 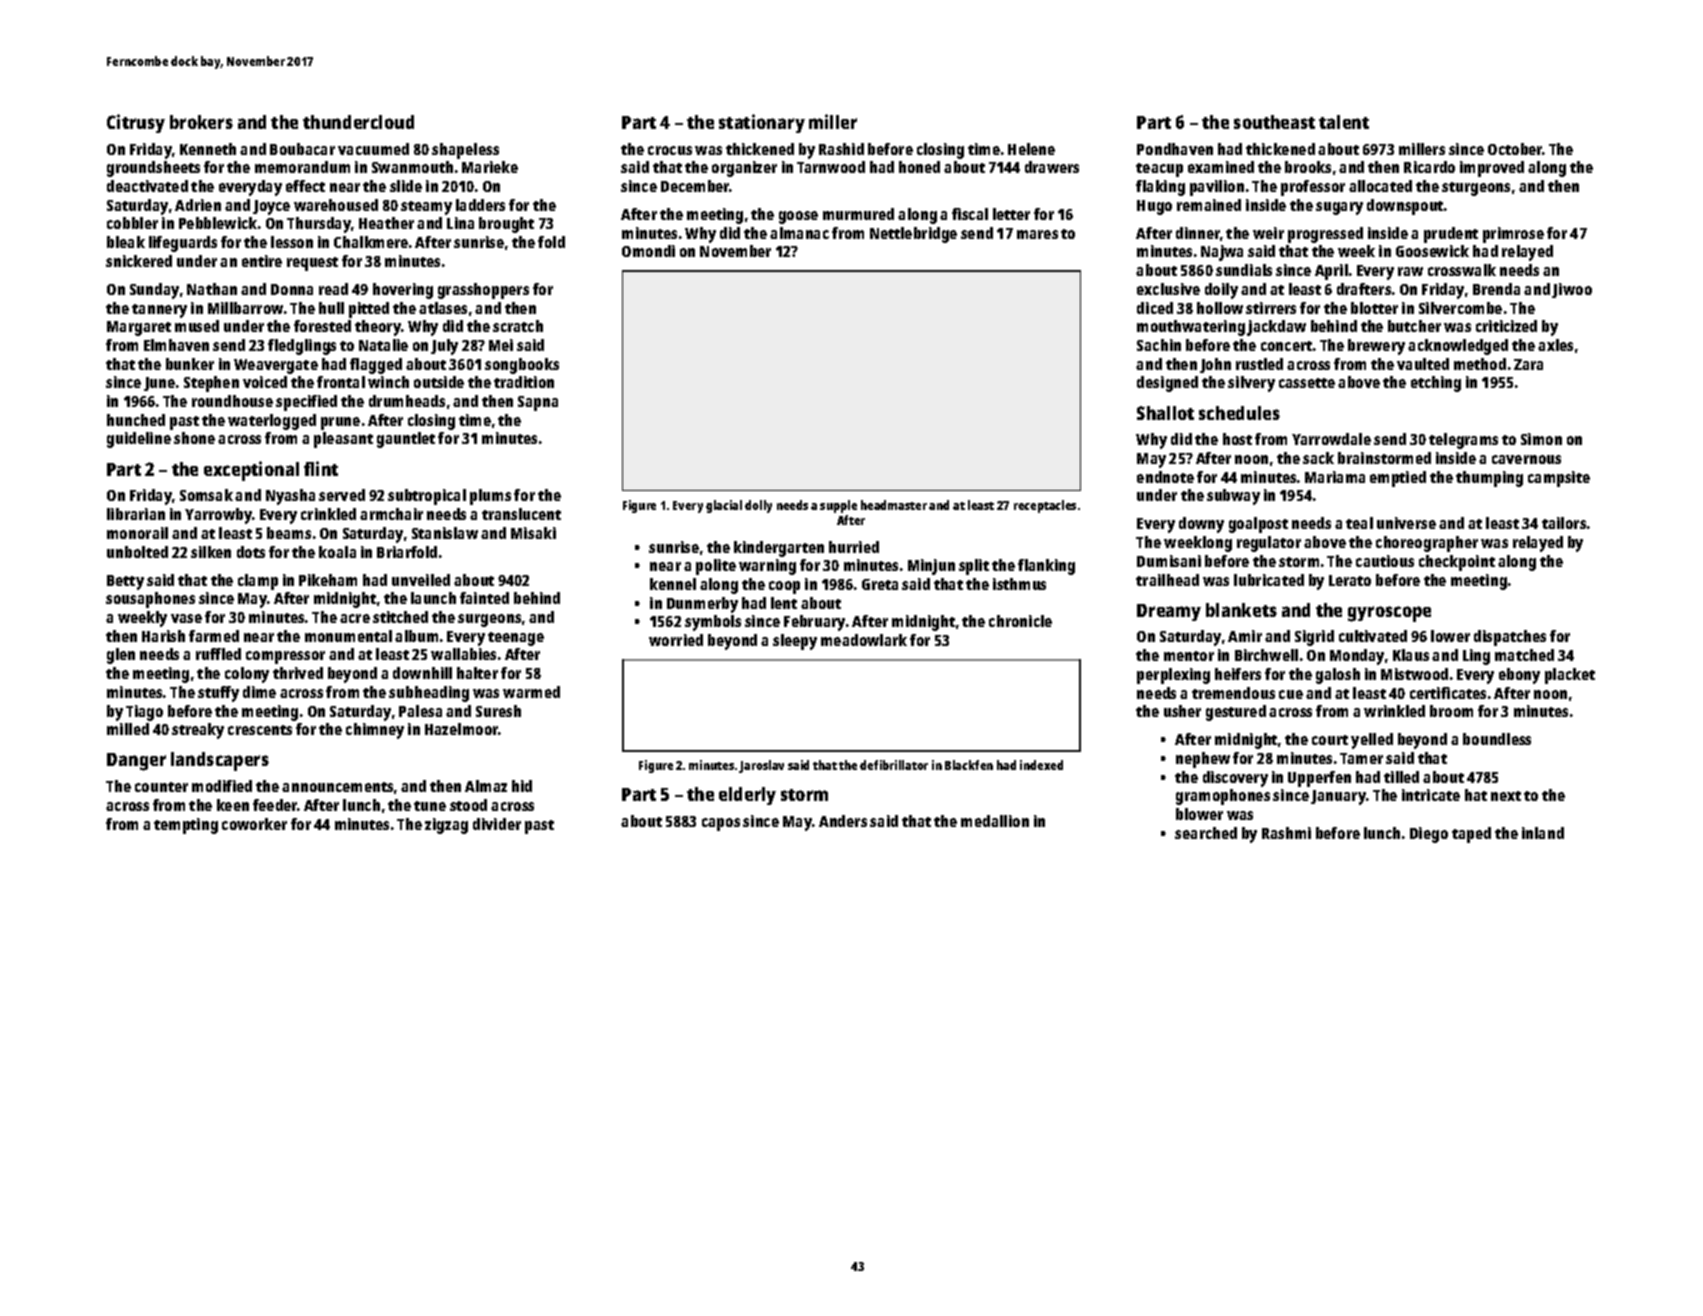 What do you see at coordinates (1286, 346) in the page?
I see `concert` at bounding box center [1286, 346].
